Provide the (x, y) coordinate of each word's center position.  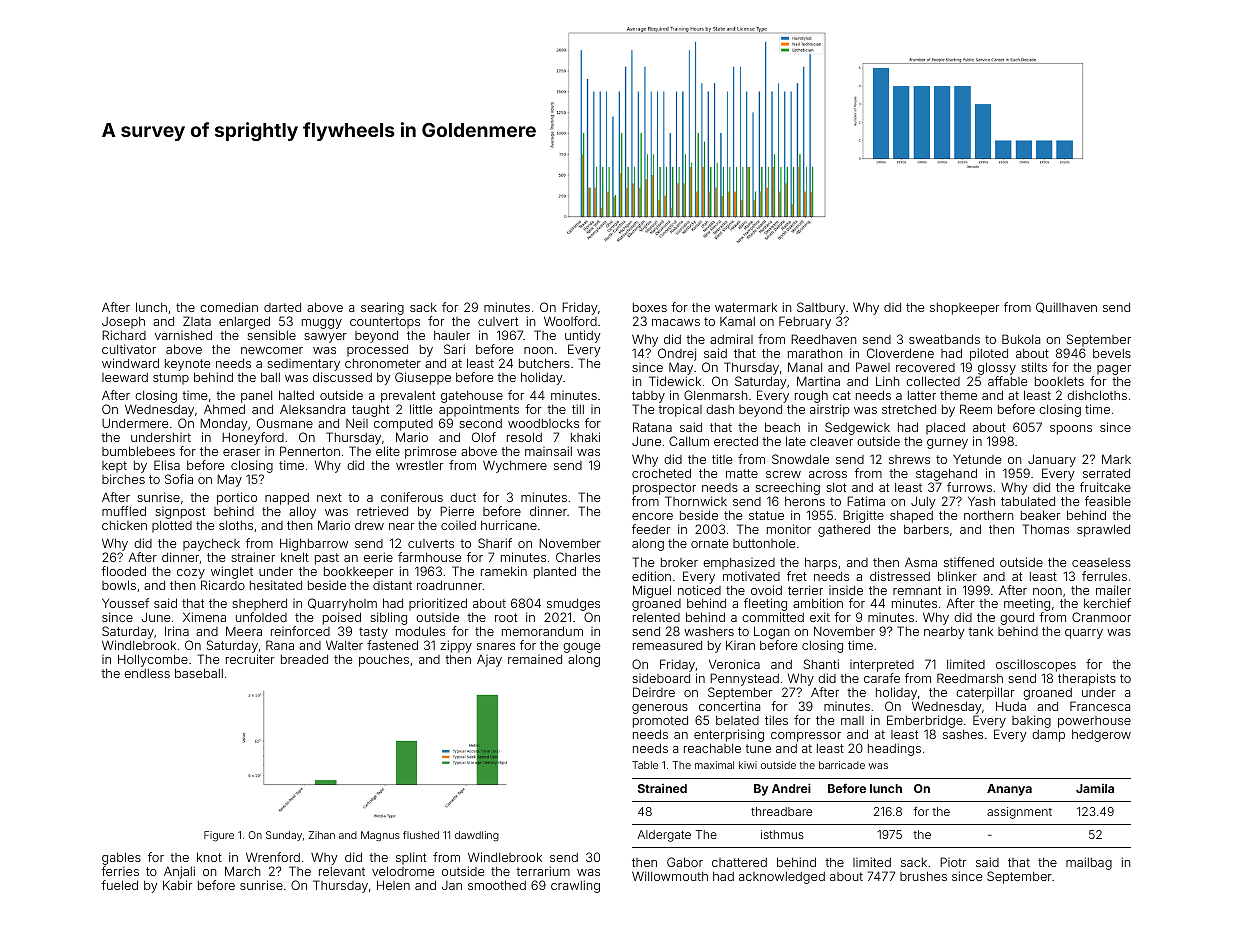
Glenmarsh (715, 395)
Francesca (1100, 706)
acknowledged (782, 878)
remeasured (667, 645)
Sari (454, 349)
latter (922, 395)
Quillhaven (1066, 307)
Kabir (177, 885)
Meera (244, 631)
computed (403, 425)
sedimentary (303, 365)
